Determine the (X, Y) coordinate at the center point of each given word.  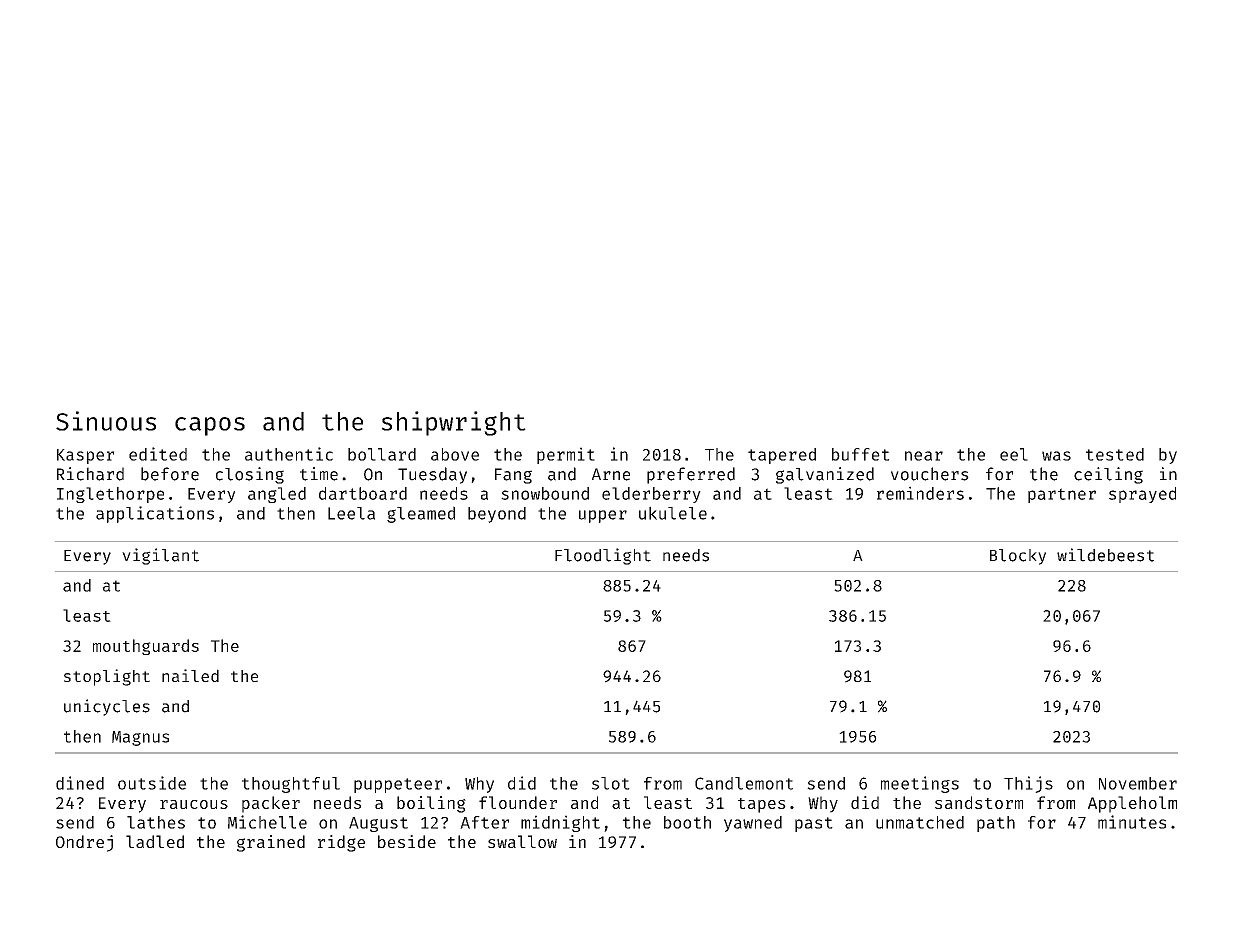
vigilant (160, 556)
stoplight (107, 677)
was (1056, 456)
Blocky (1018, 557)
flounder (518, 802)
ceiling (1108, 475)
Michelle (267, 822)
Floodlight (603, 556)
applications (155, 514)
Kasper (85, 456)
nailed (190, 675)
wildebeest (1105, 555)
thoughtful (291, 785)
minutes (1132, 822)
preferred (691, 475)
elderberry (651, 495)
